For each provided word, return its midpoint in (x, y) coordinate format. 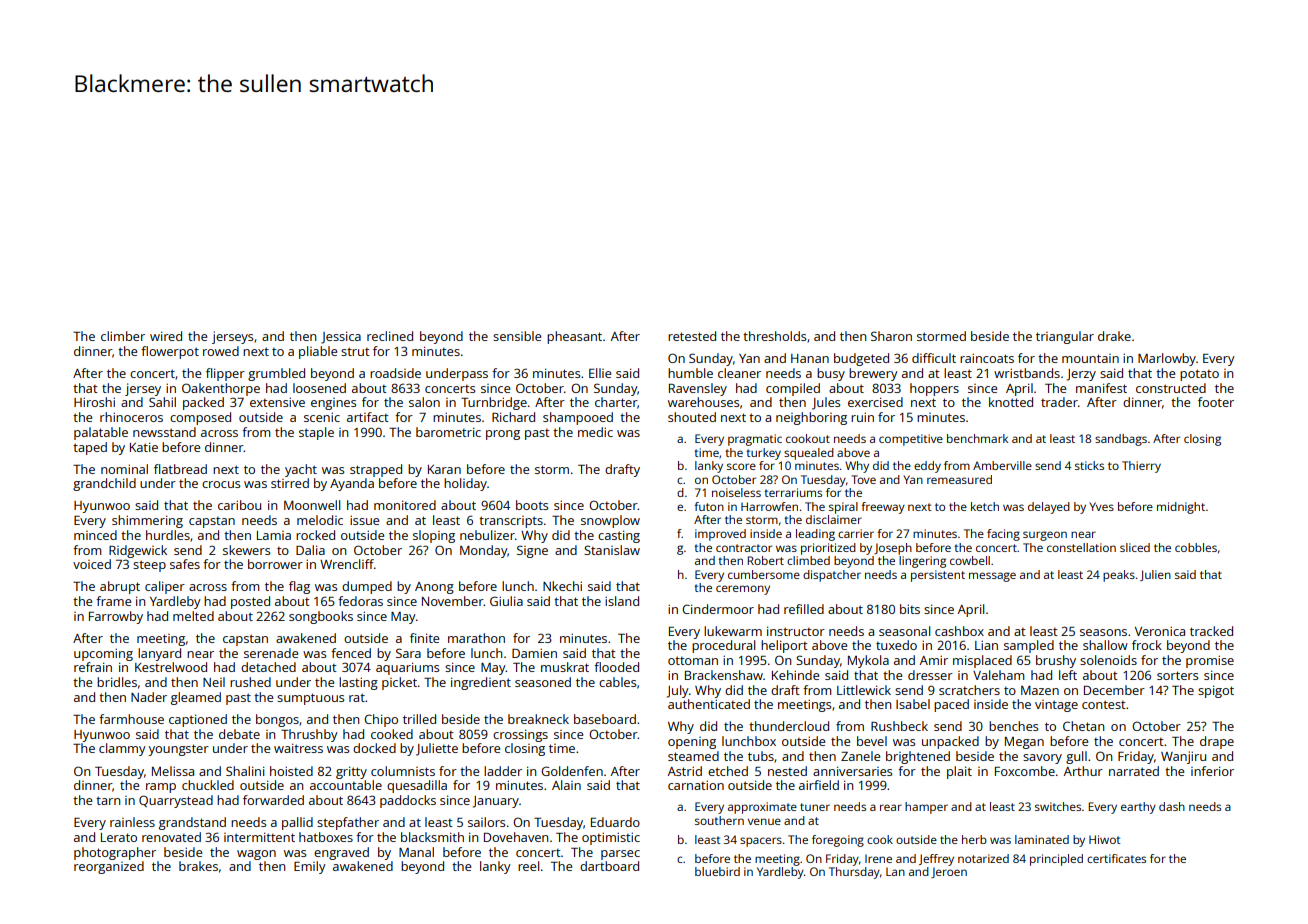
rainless (132, 822)
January (496, 802)
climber (123, 336)
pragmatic (755, 440)
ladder (503, 771)
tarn (108, 800)
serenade (271, 653)
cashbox (959, 631)
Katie (144, 447)
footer (1216, 402)
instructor (796, 631)
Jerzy (1081, 375)
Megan (1024, 743)
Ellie (600, 373)
